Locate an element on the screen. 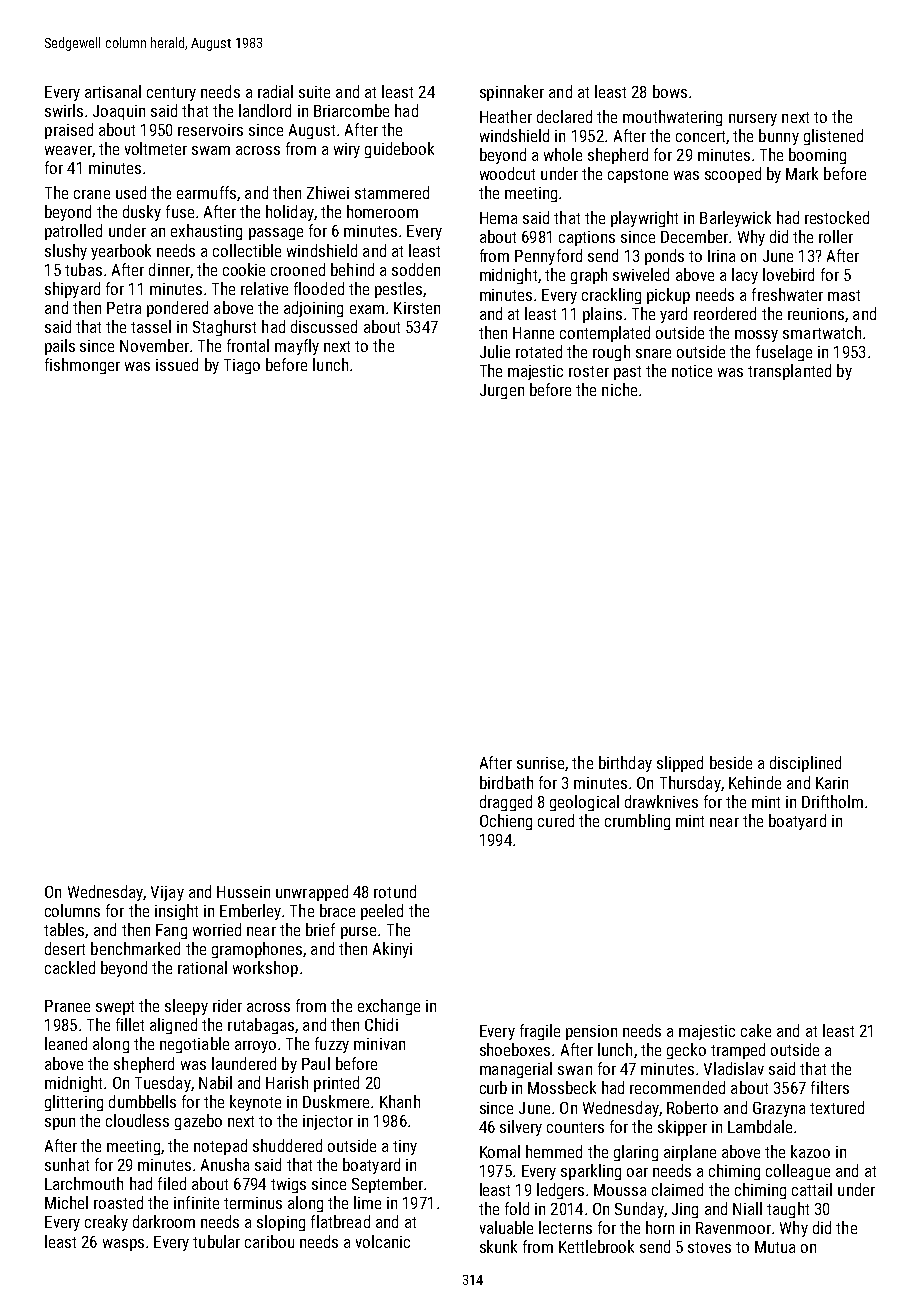  disciplined is located at coordinates (805, 764).
